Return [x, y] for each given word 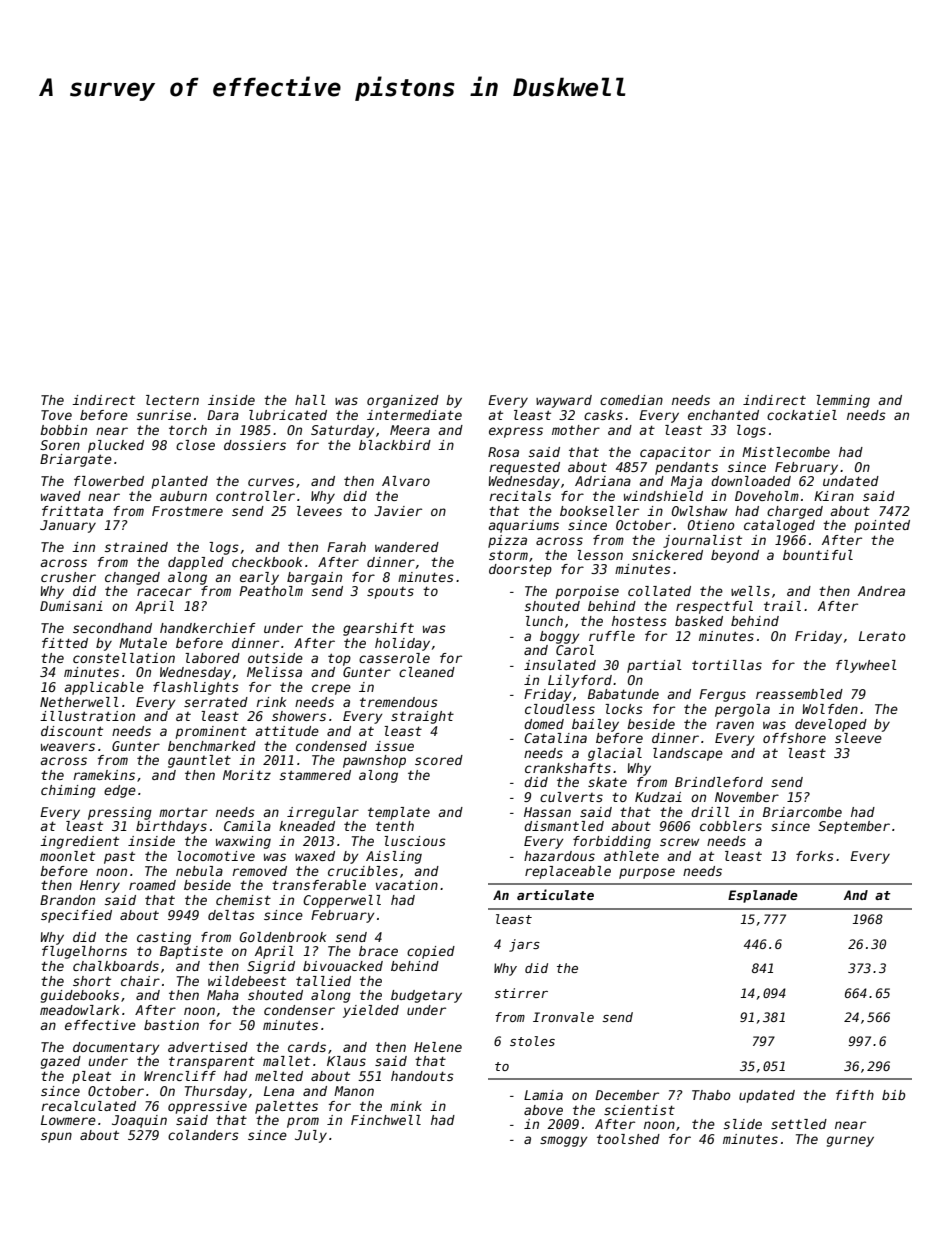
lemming [843, 401]
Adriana [603, 481]
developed [831, 725]
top [339, 659]
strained [136, 547]
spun [56, 1137]
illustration [87, 716]
